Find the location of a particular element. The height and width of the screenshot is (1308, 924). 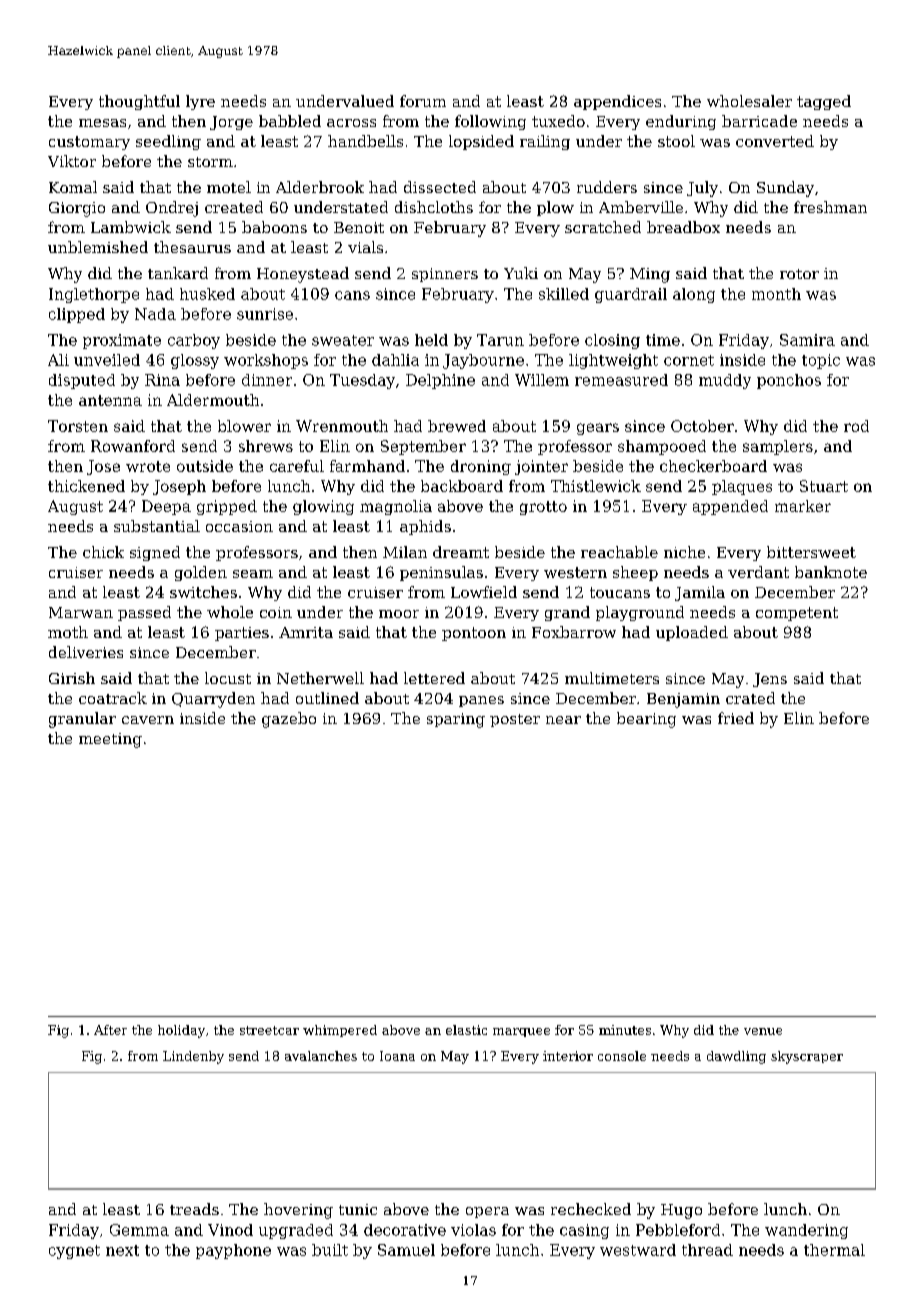

wrote is located at coordinates (148, 466).
